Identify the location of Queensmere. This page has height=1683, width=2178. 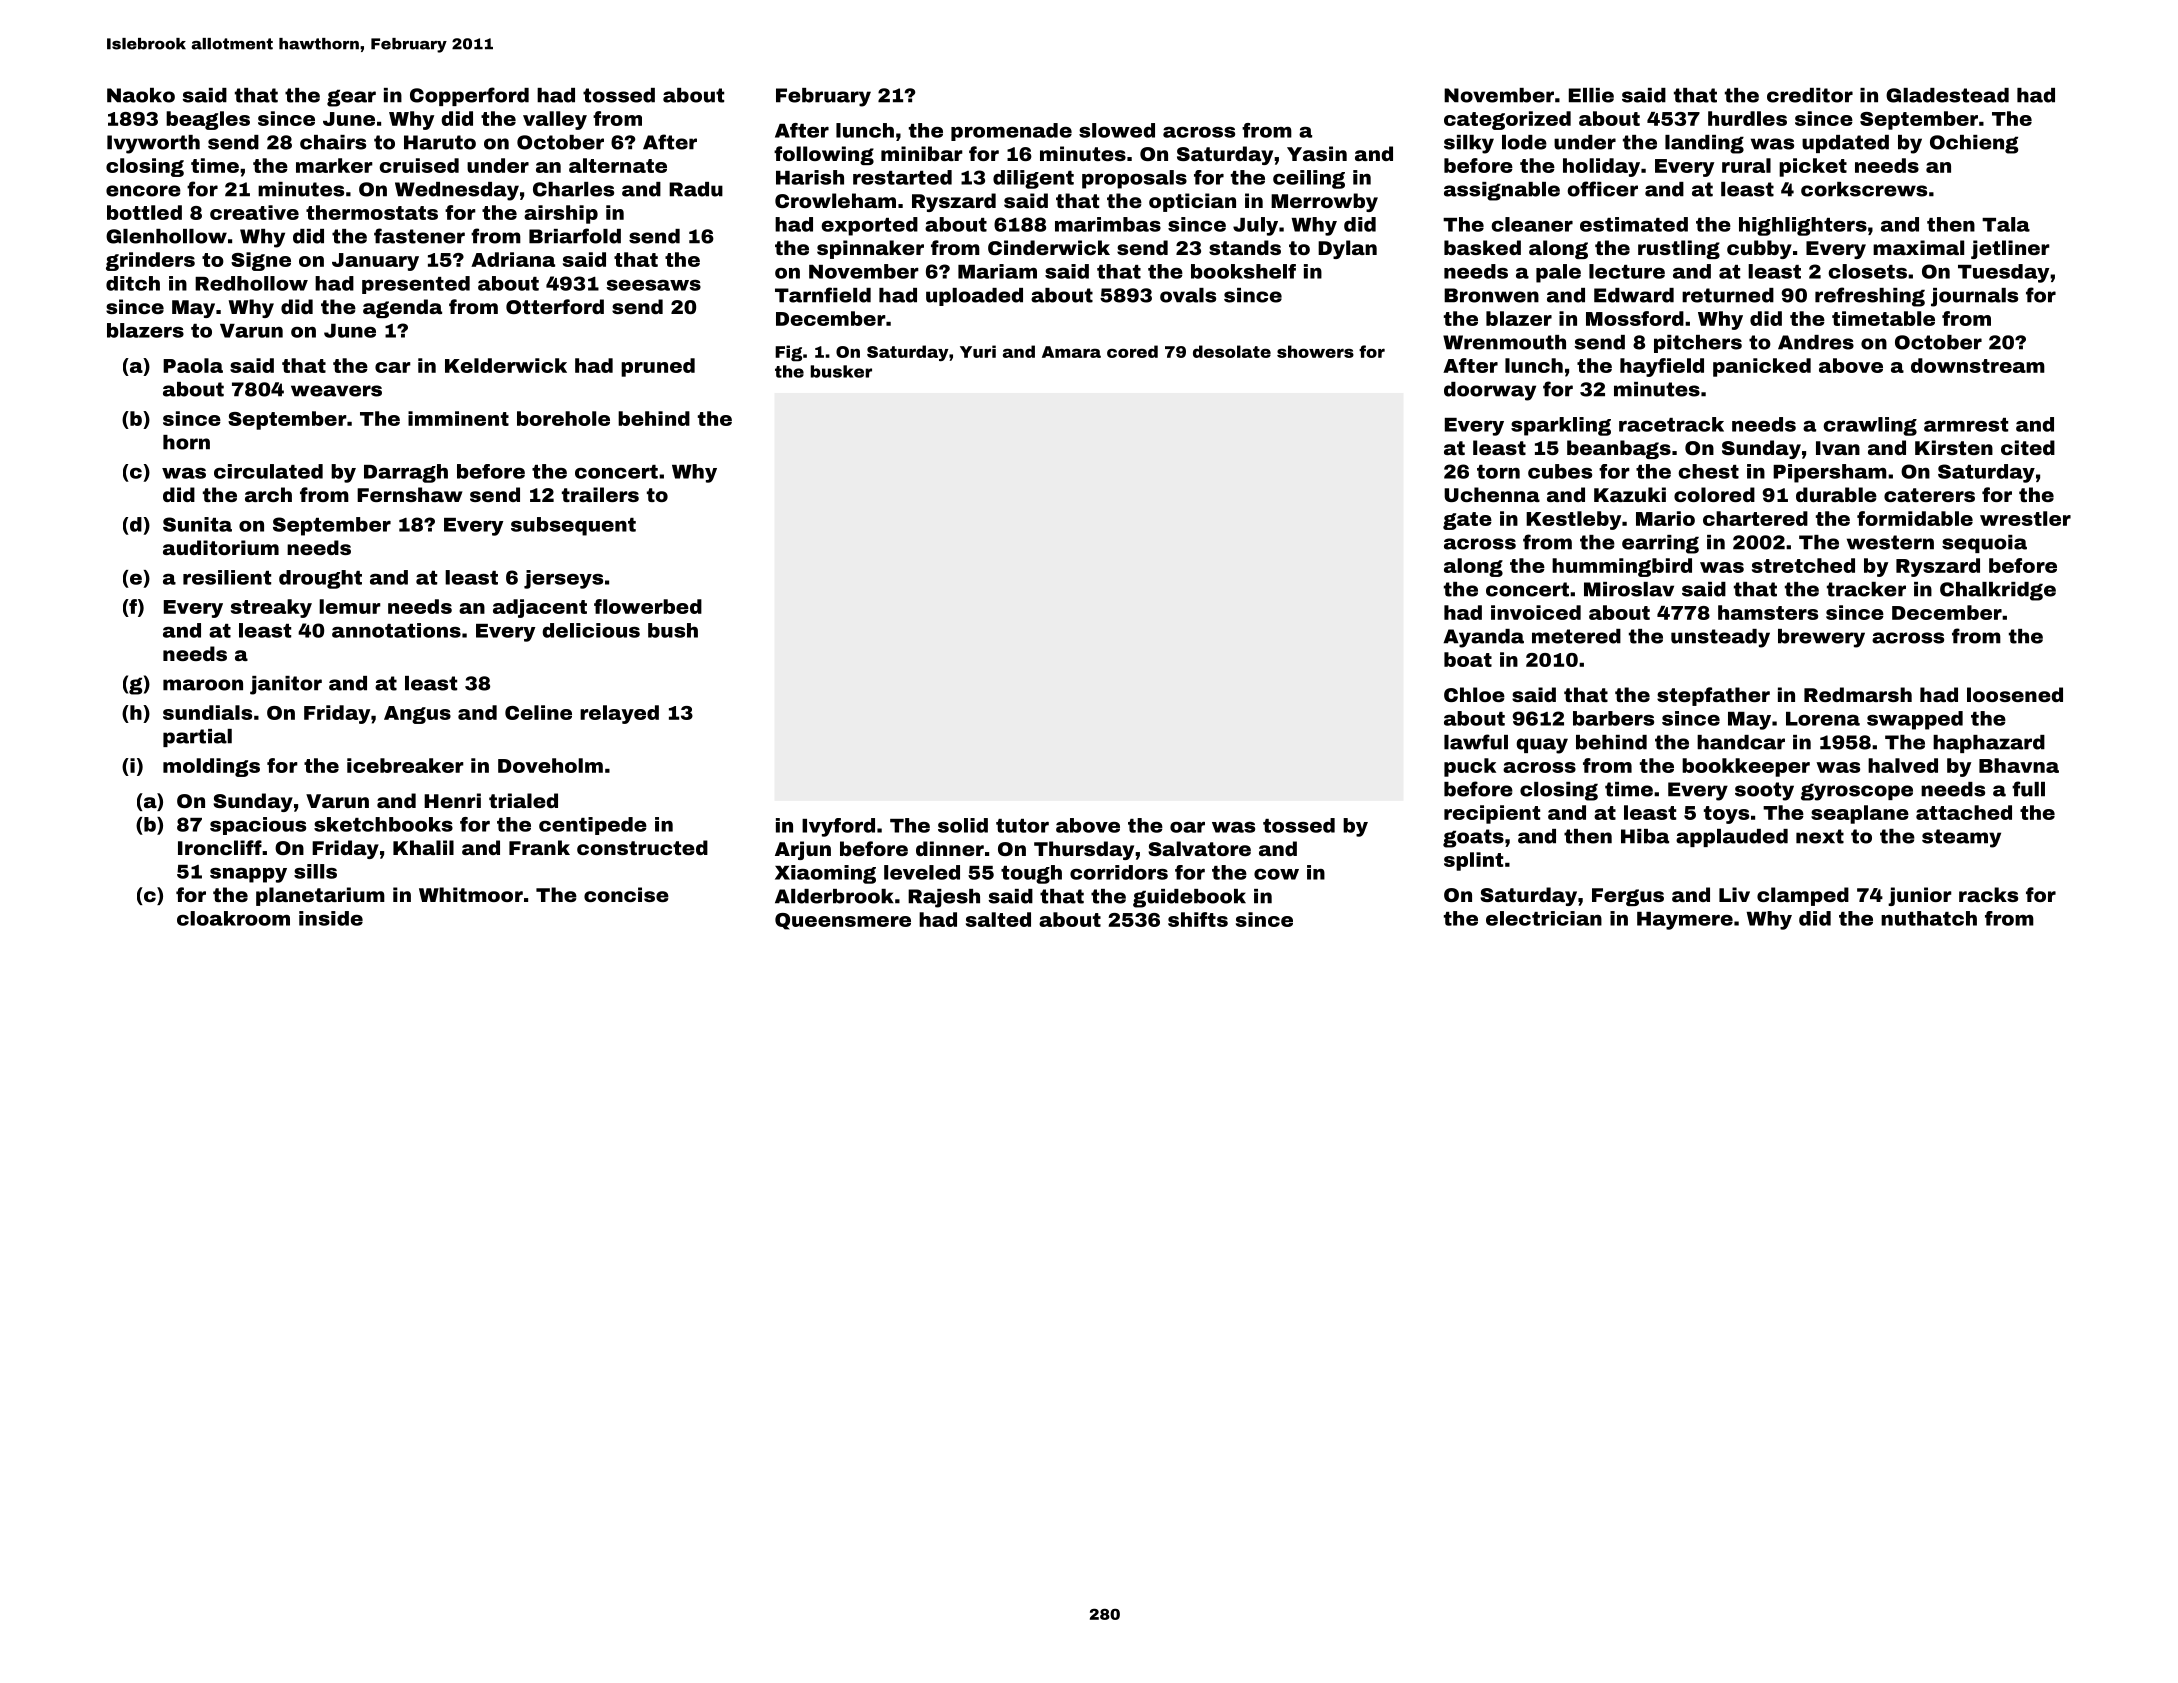
(843, 921).
